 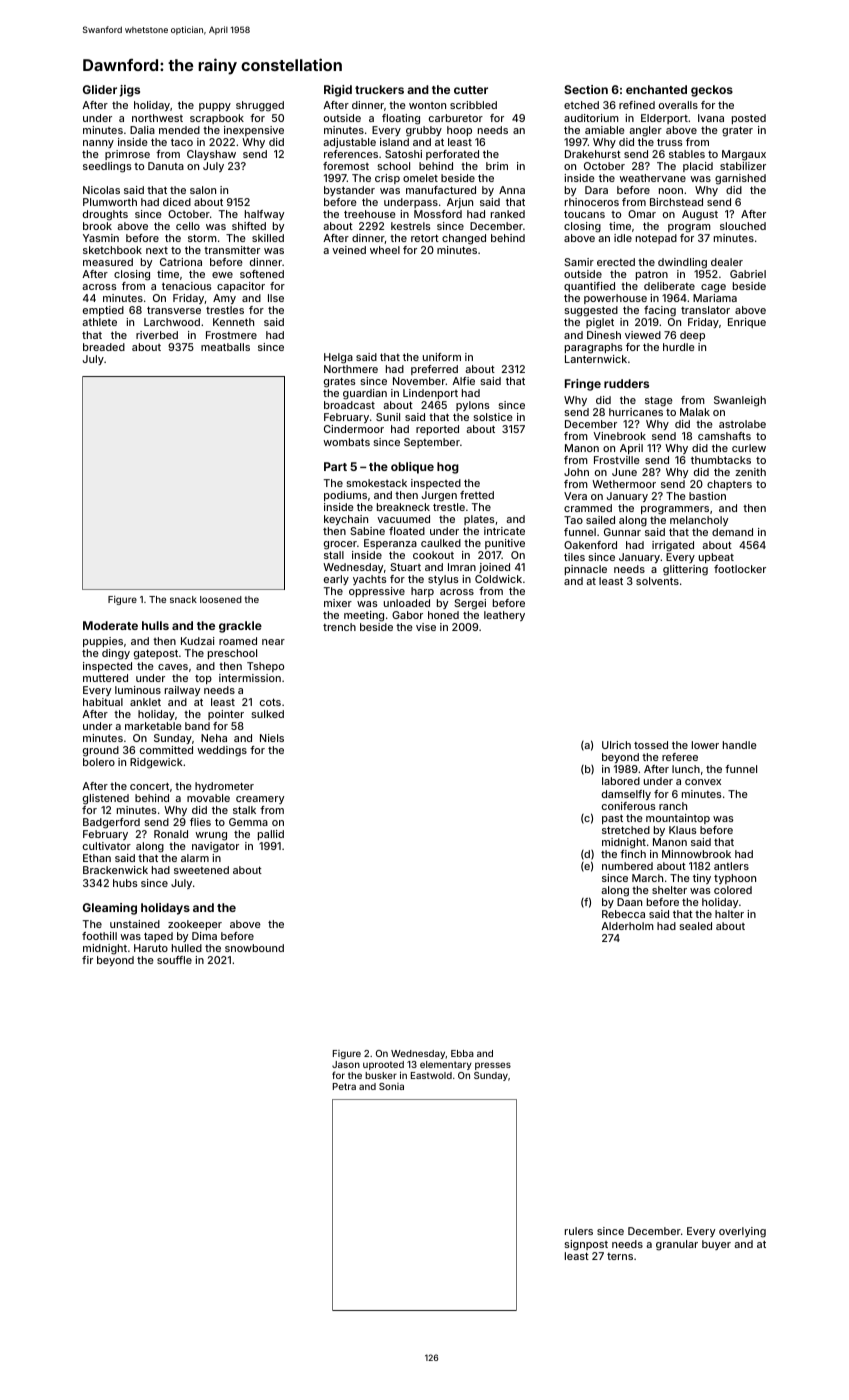 What do you see at coordinates (271, 835) in the screenshot?
I see `pallid` at bounding box center [271, 835].
